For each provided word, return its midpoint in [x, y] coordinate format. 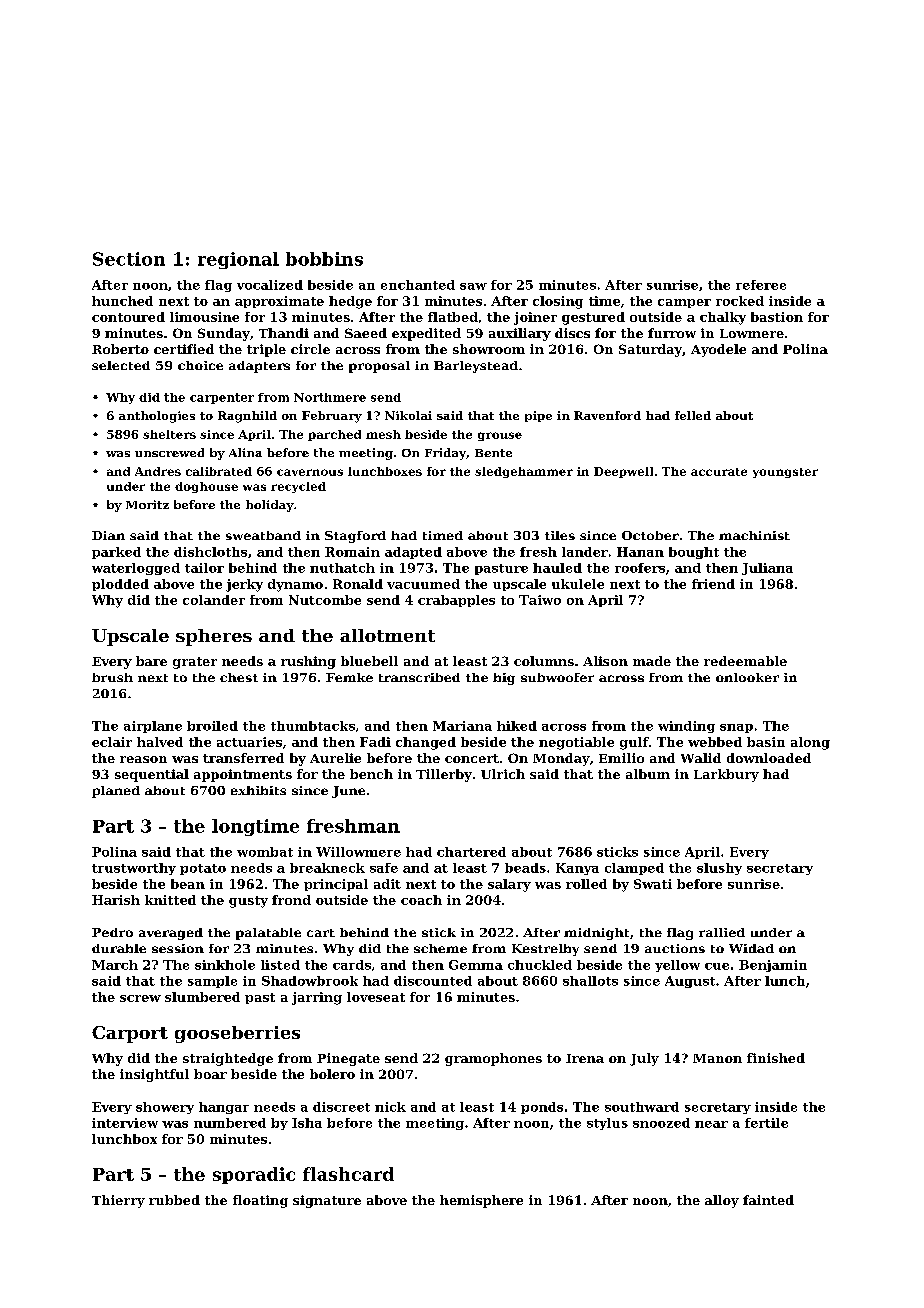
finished [776, 1058]
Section [129, 259]
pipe [538, 416]
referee [761, 285]
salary [509, 885]
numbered [230, 1123]
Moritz [147, 504]
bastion [777, 317]
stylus [607, 1124]
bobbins [324, 259]
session [178, 948]
